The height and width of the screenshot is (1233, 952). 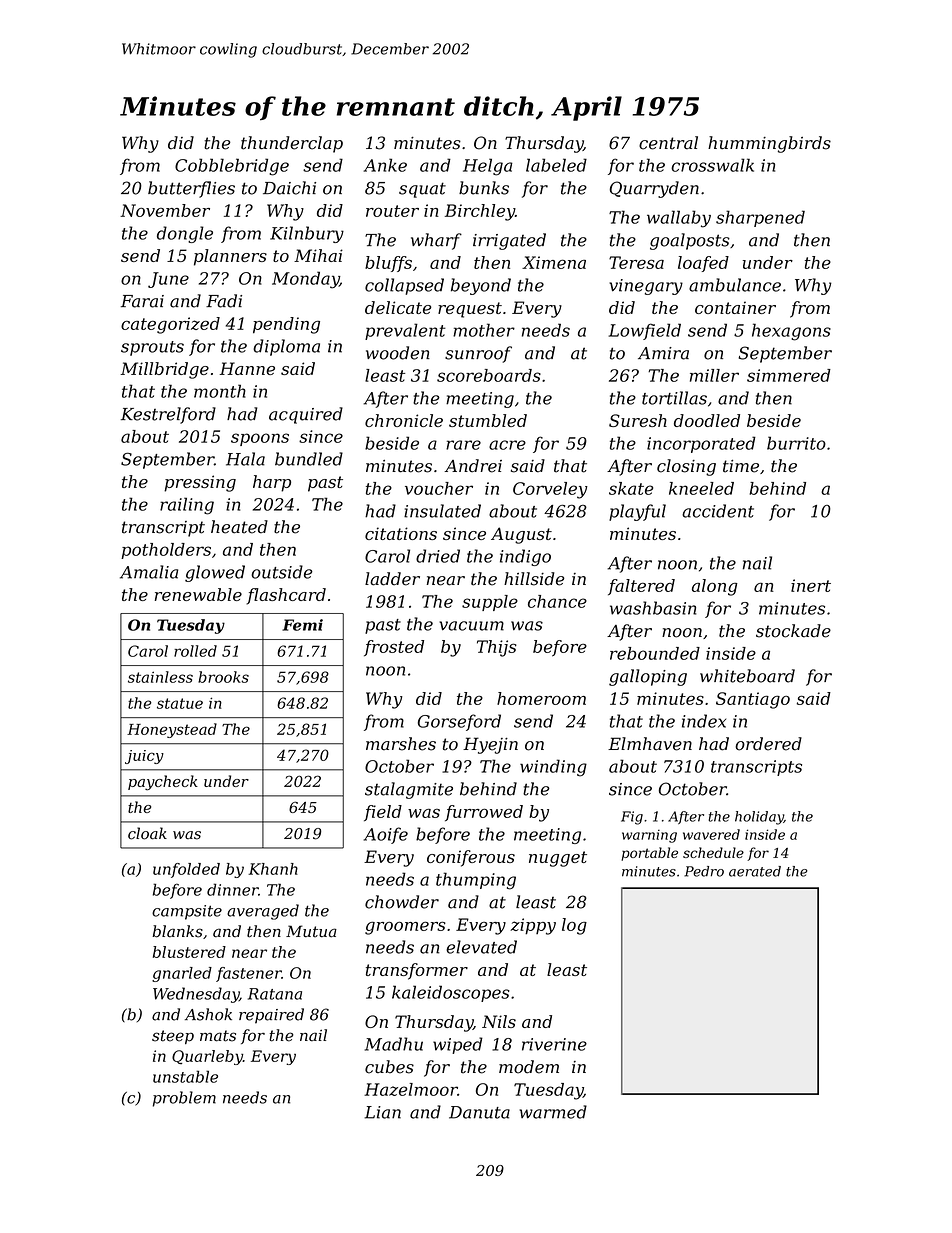 I want to click on Anke, so click(x=385, y=165).
